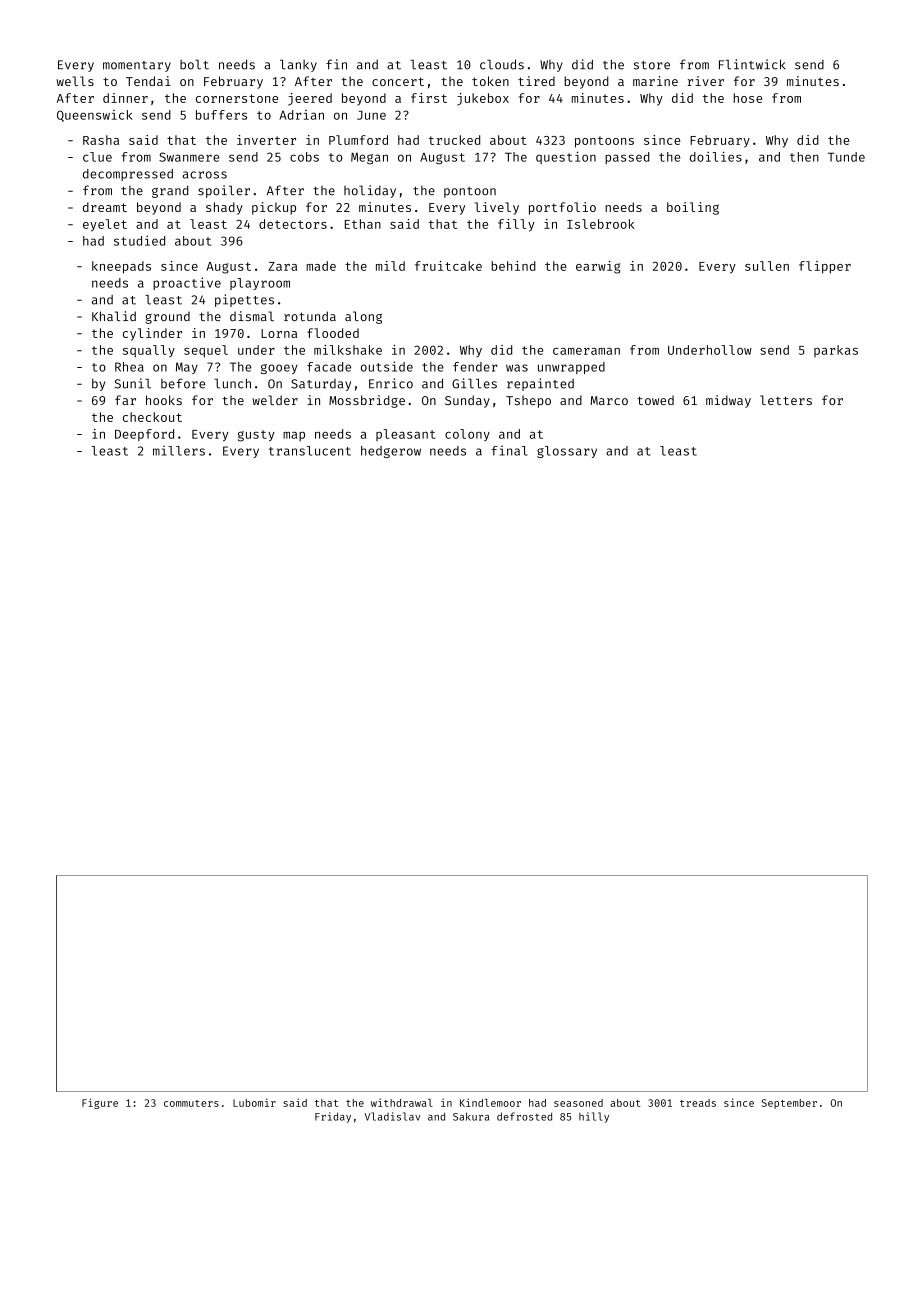 This image has height=1308, width=924. What do you see at coordinates (179, 450) in the image?
I see `millers` at bounding box center [179, 450].
